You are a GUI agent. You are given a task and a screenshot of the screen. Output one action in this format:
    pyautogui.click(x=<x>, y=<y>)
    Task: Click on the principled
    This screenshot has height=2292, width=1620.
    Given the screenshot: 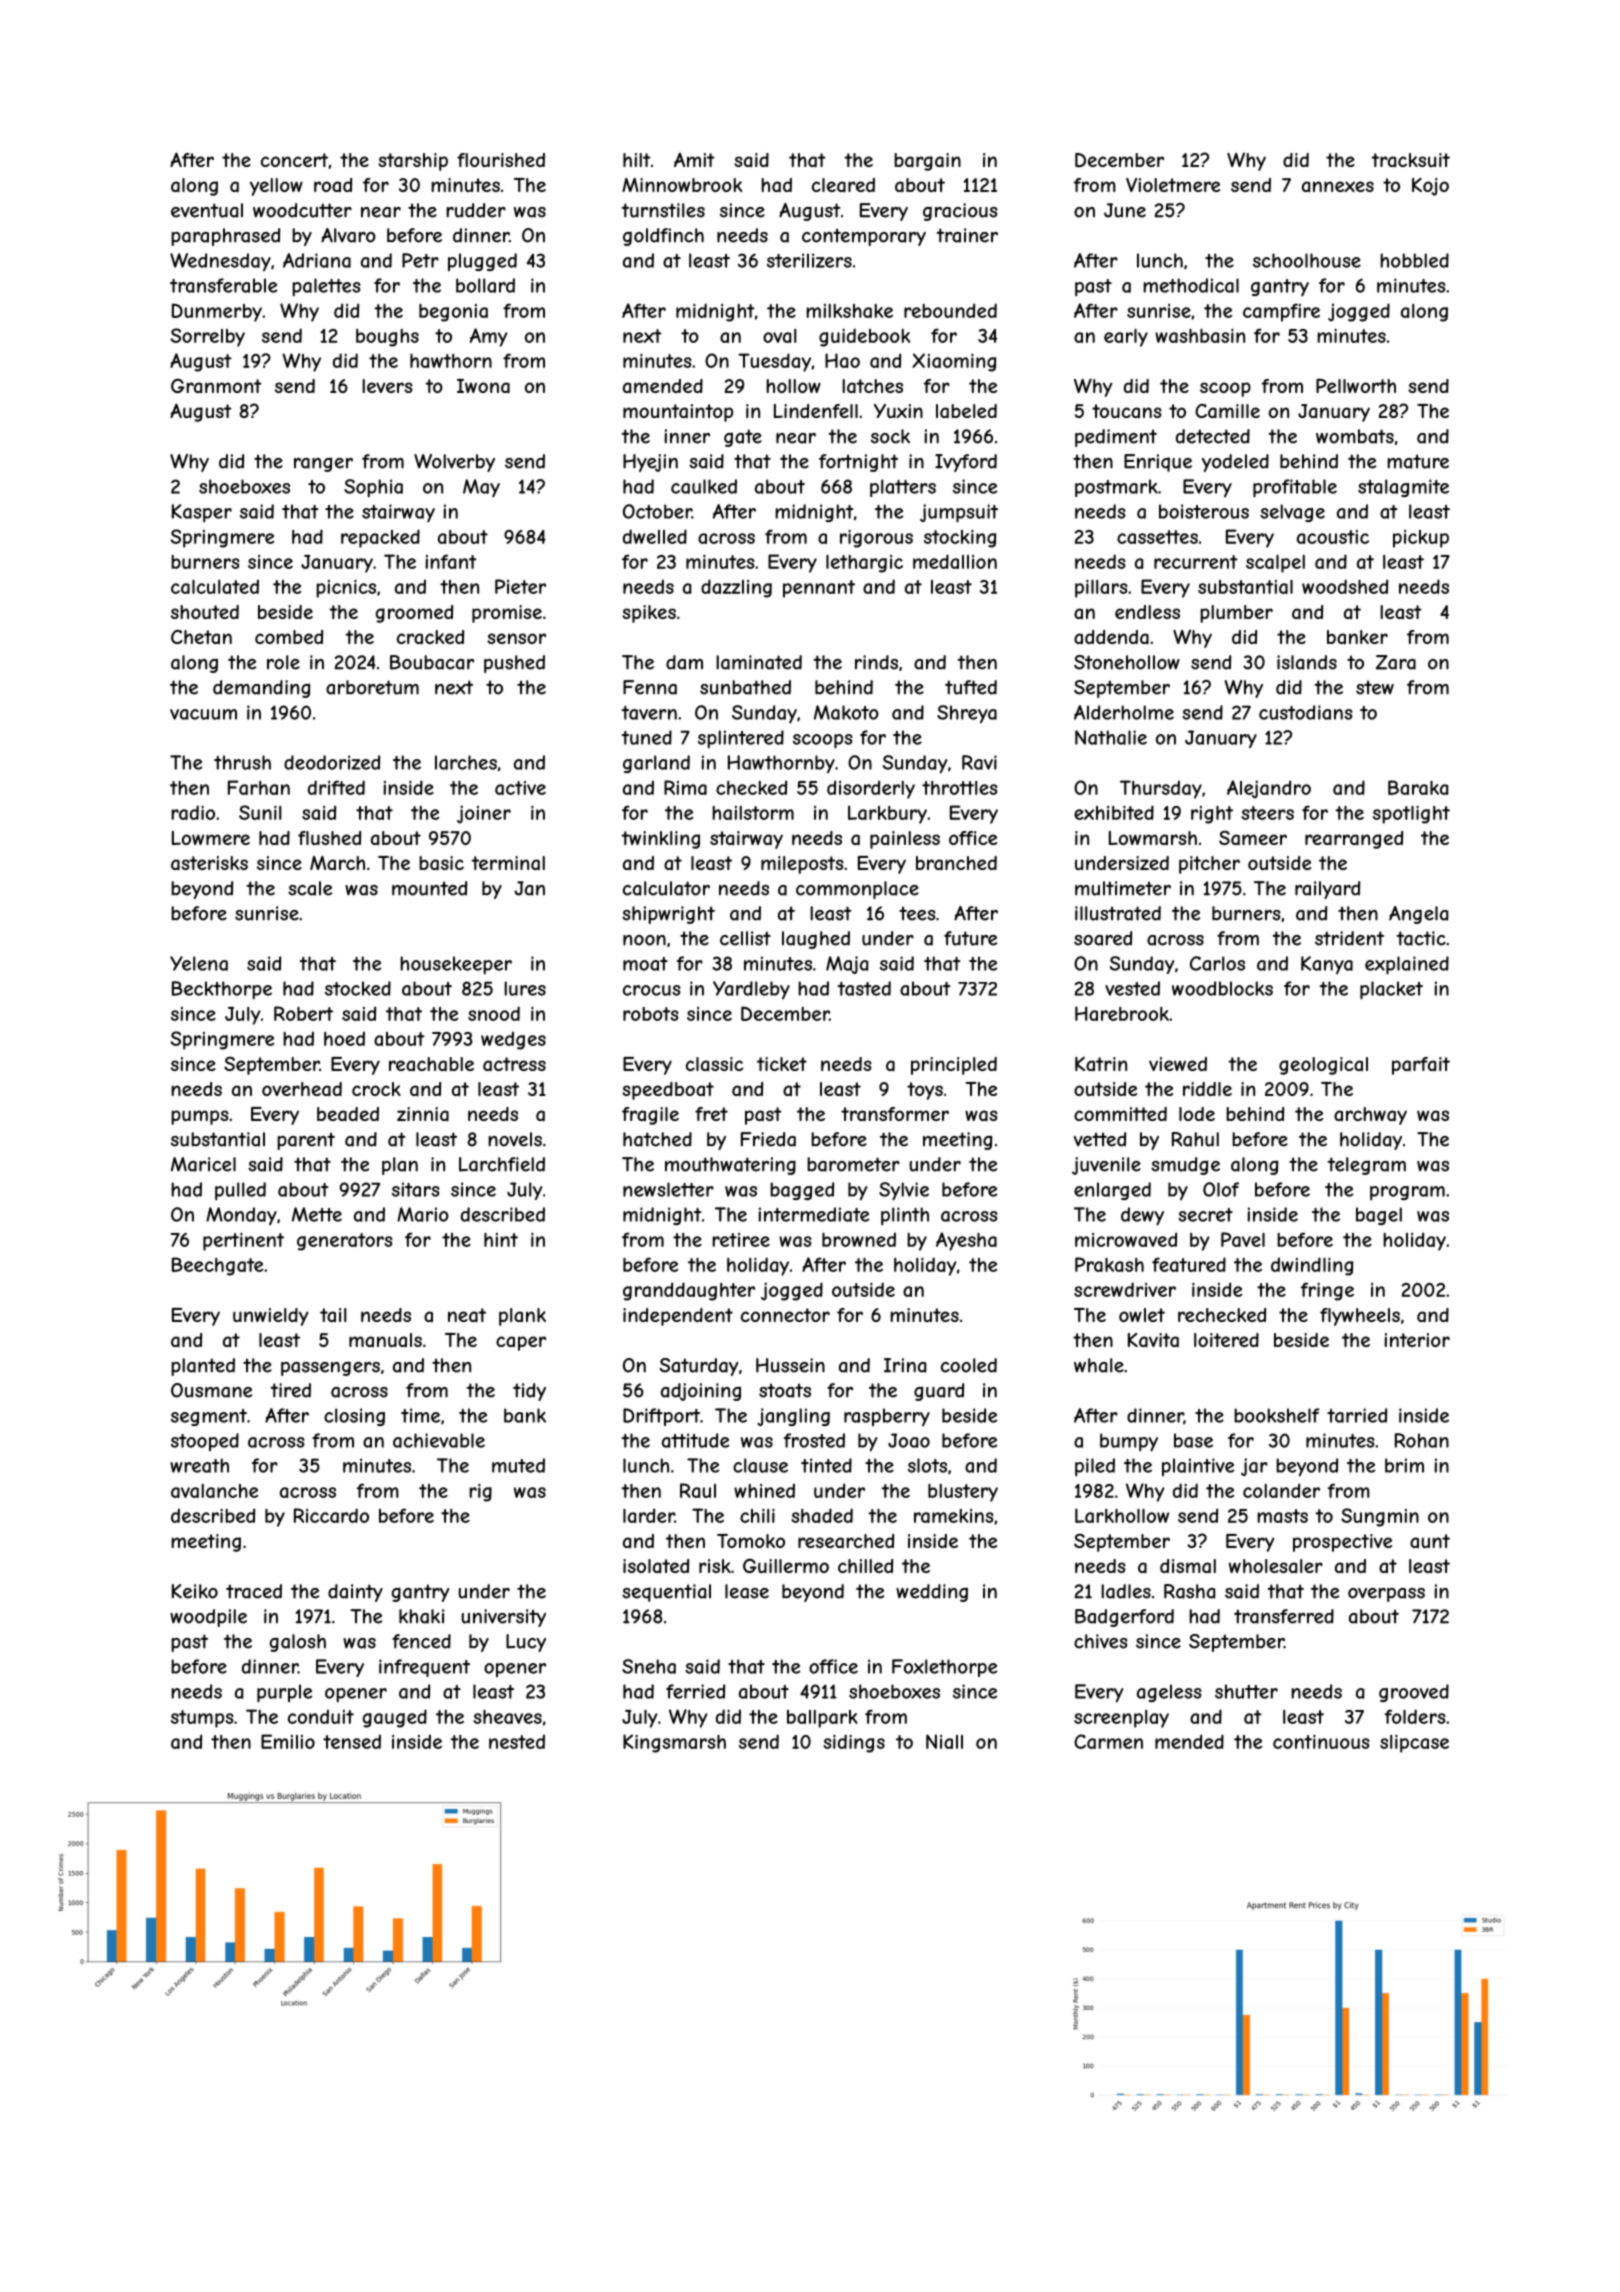 What is the action you would take?
    pyautogui.click(x=954, y=1066)
